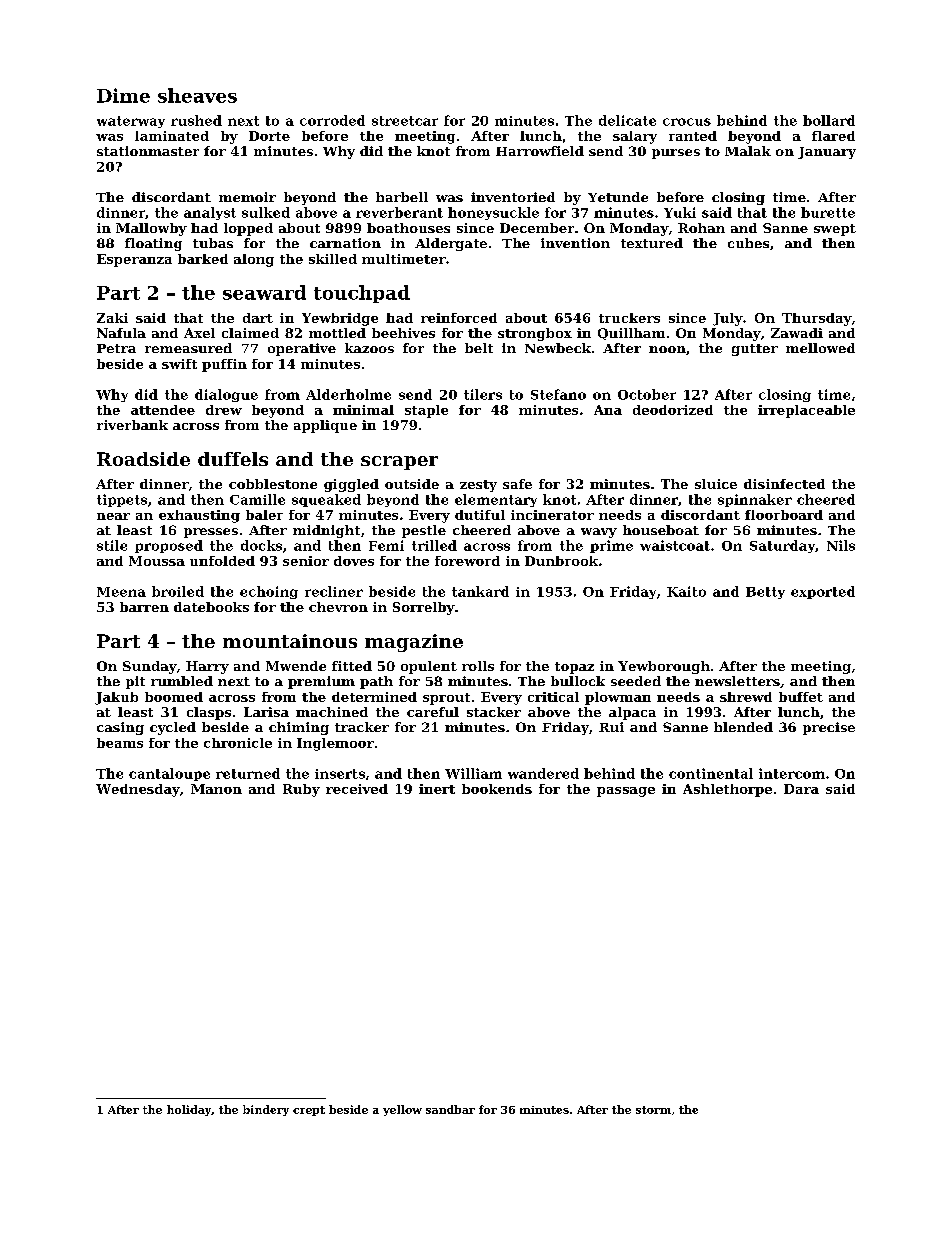 This image has height=1233, width=952. What do you see at coordinates (801, 789) in the image?
I see `Dara` at bounding box center [801, 789].
